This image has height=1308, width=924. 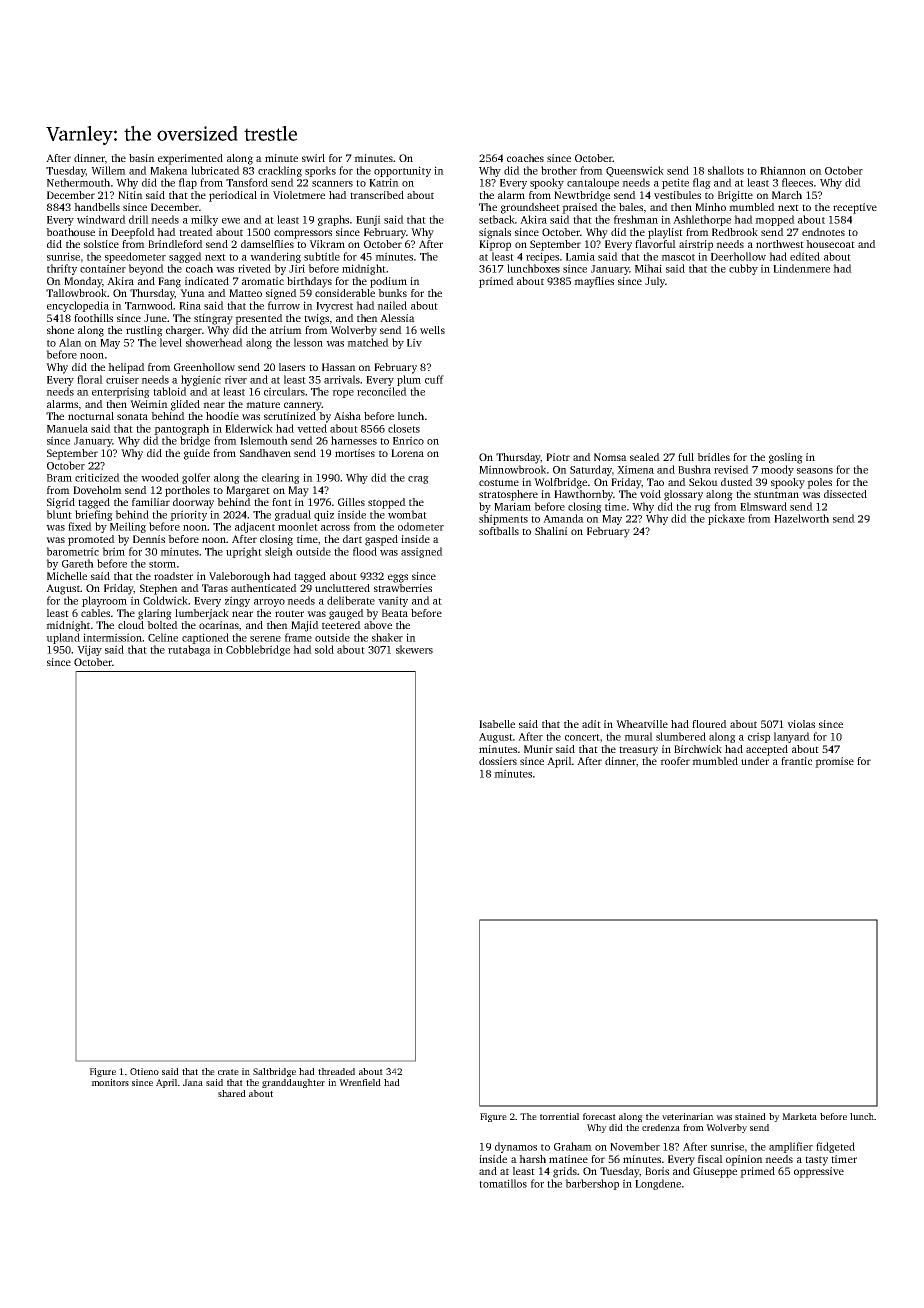 What do you see at coordinates (498, 761) in the image?
I see `dossiers` at bounding box center [498, 761].
